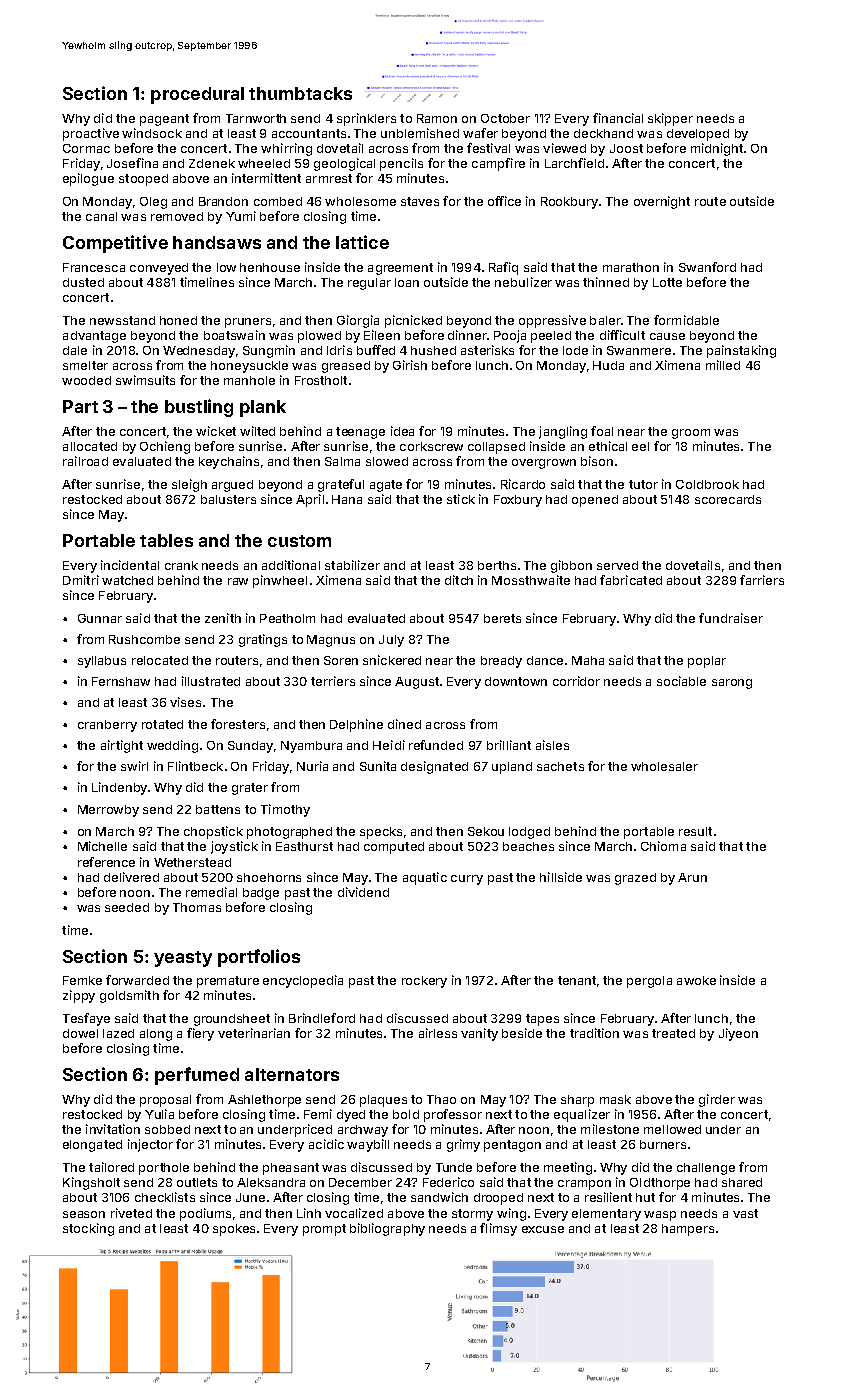  What do you see at coordinates (92, 1146) in the screenshot?
I see `elongated` at bounding box center [92, 1146].
